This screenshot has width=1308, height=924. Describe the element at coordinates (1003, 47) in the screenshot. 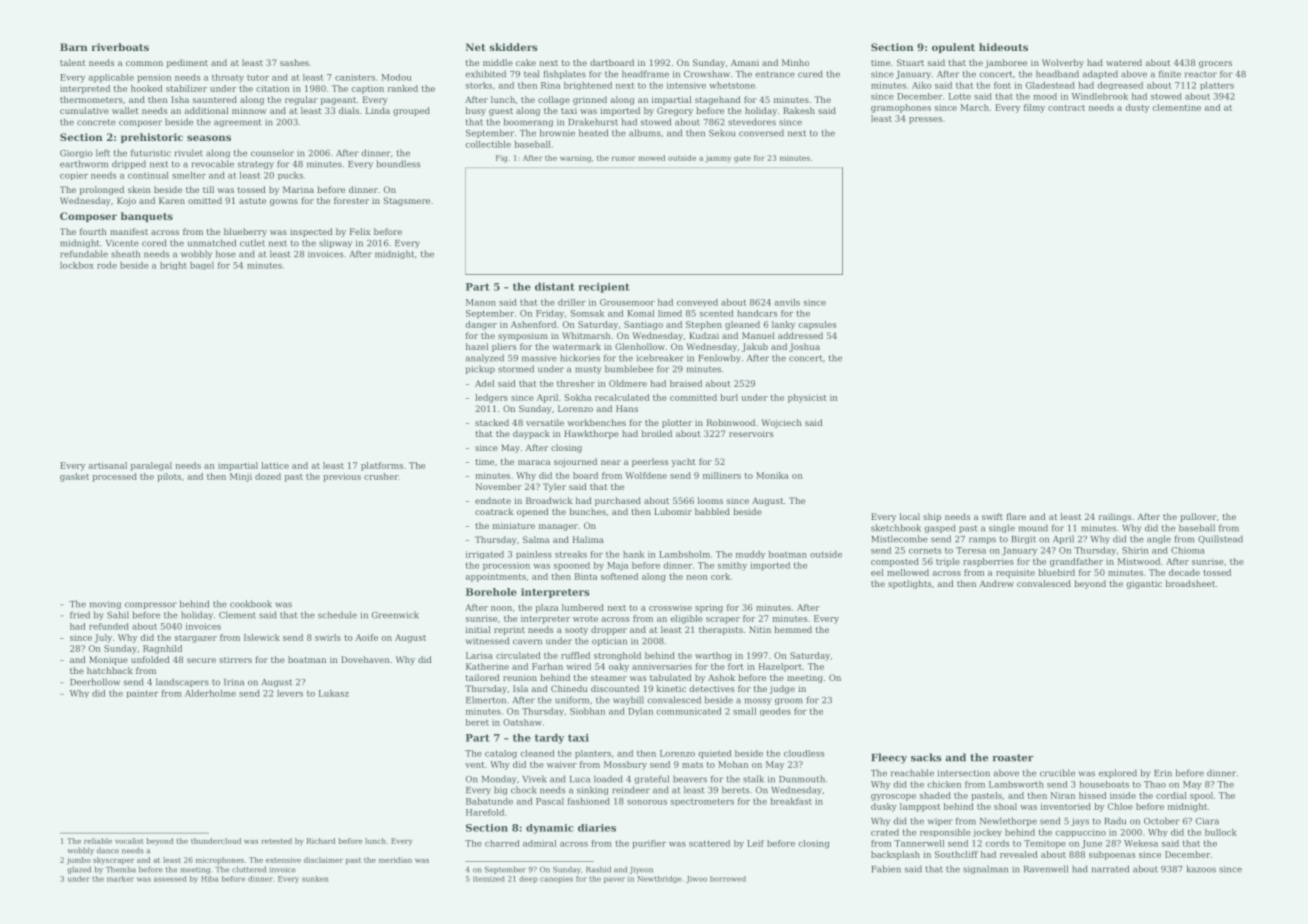

I see `hideouts` at that location.
